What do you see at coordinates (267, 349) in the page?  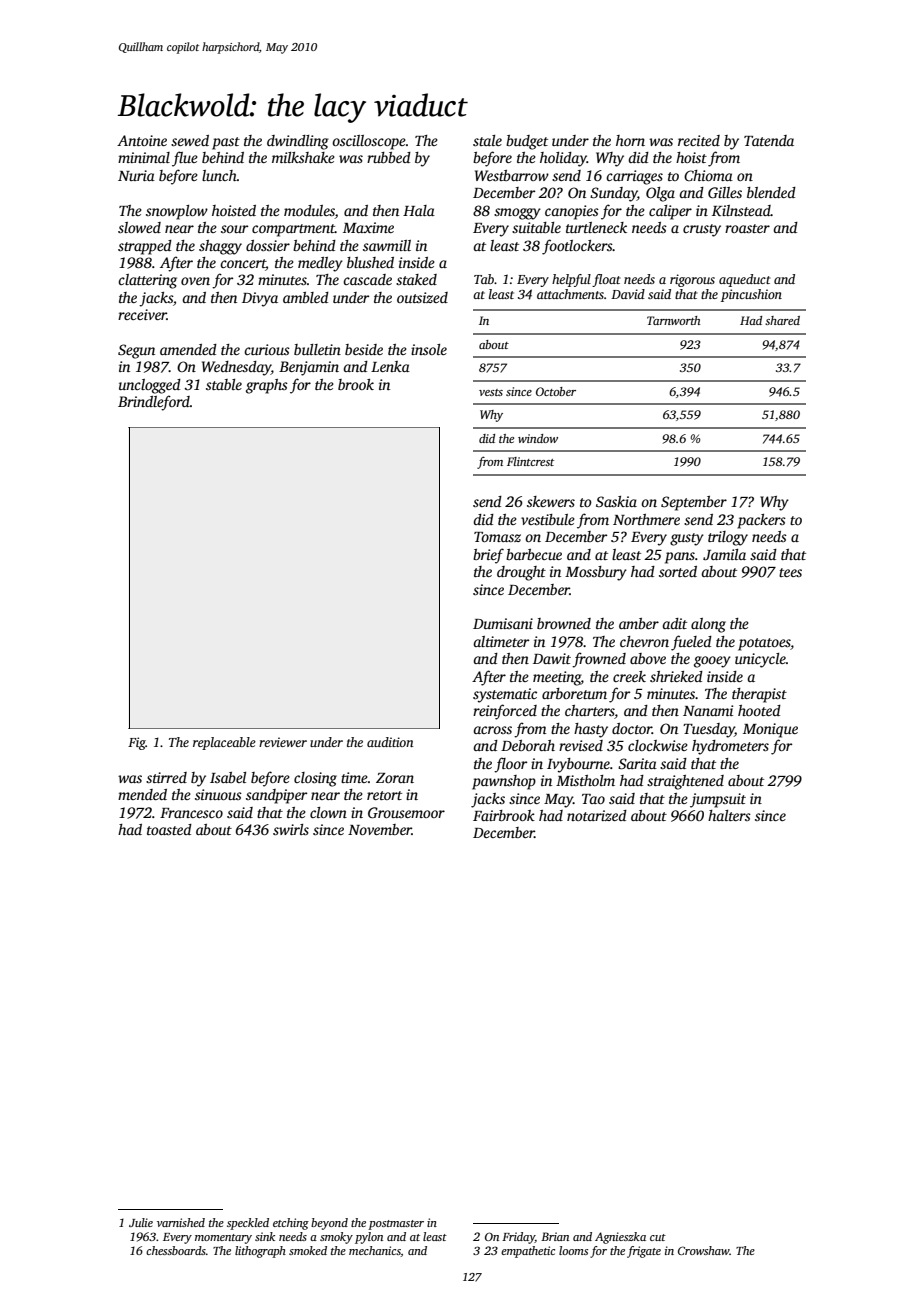 I see `curious` at bounding box center [267, 349].
